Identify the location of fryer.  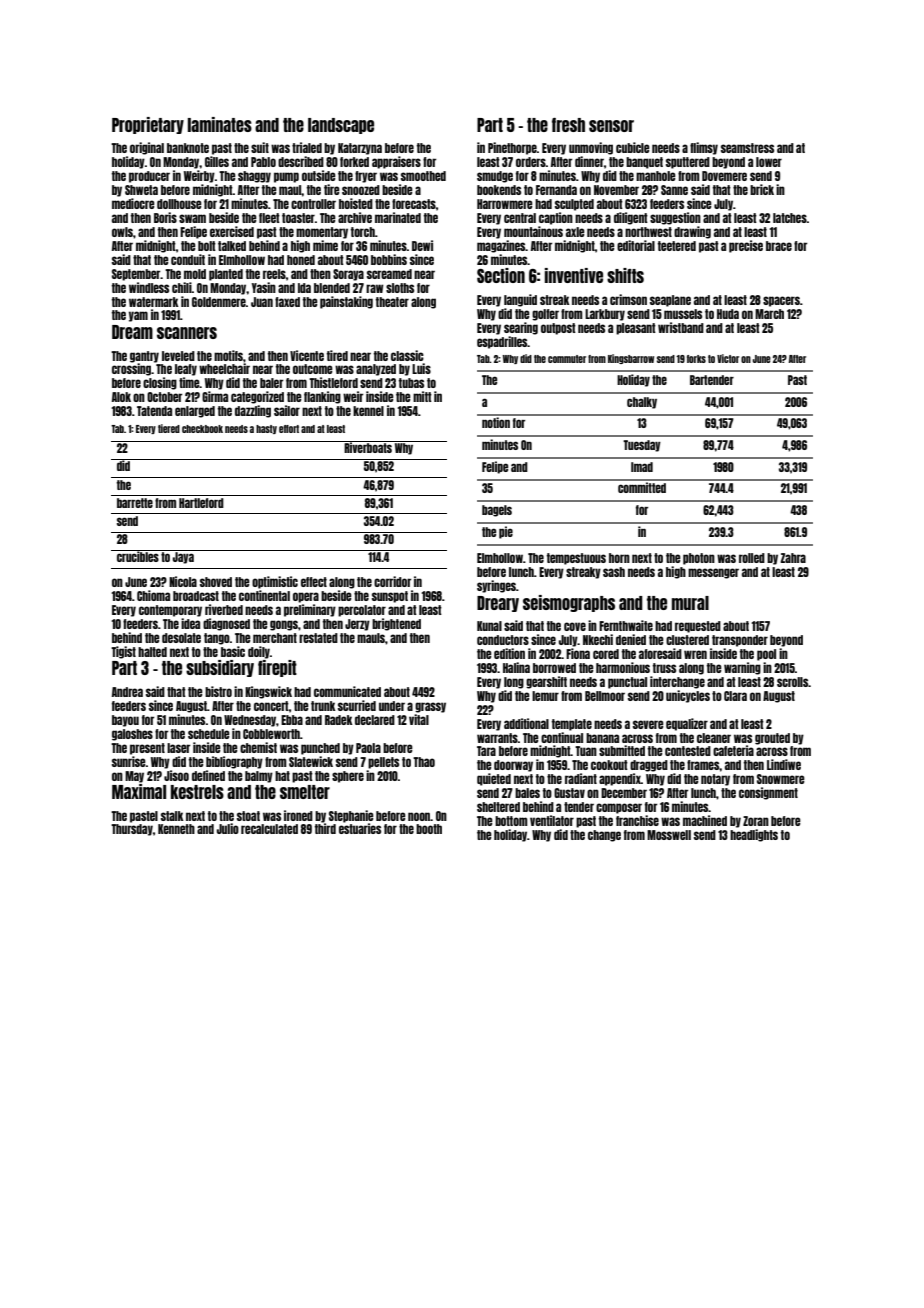
(366, 177).
